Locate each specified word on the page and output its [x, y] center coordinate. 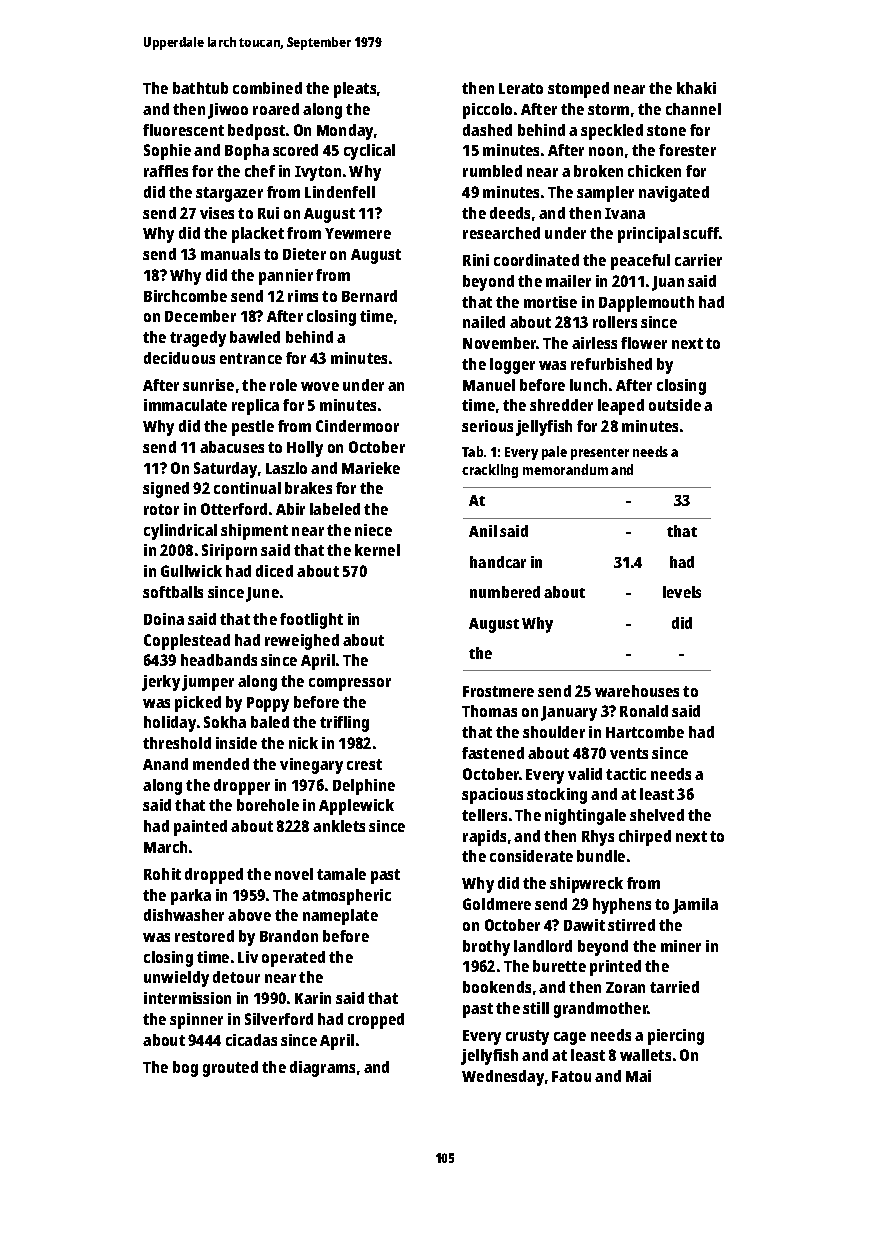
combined [267, 88]
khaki [696, 88]
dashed [487, 130]
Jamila [695, 906]
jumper [208, 683]
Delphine [364, 787]
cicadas [251, 1040]
